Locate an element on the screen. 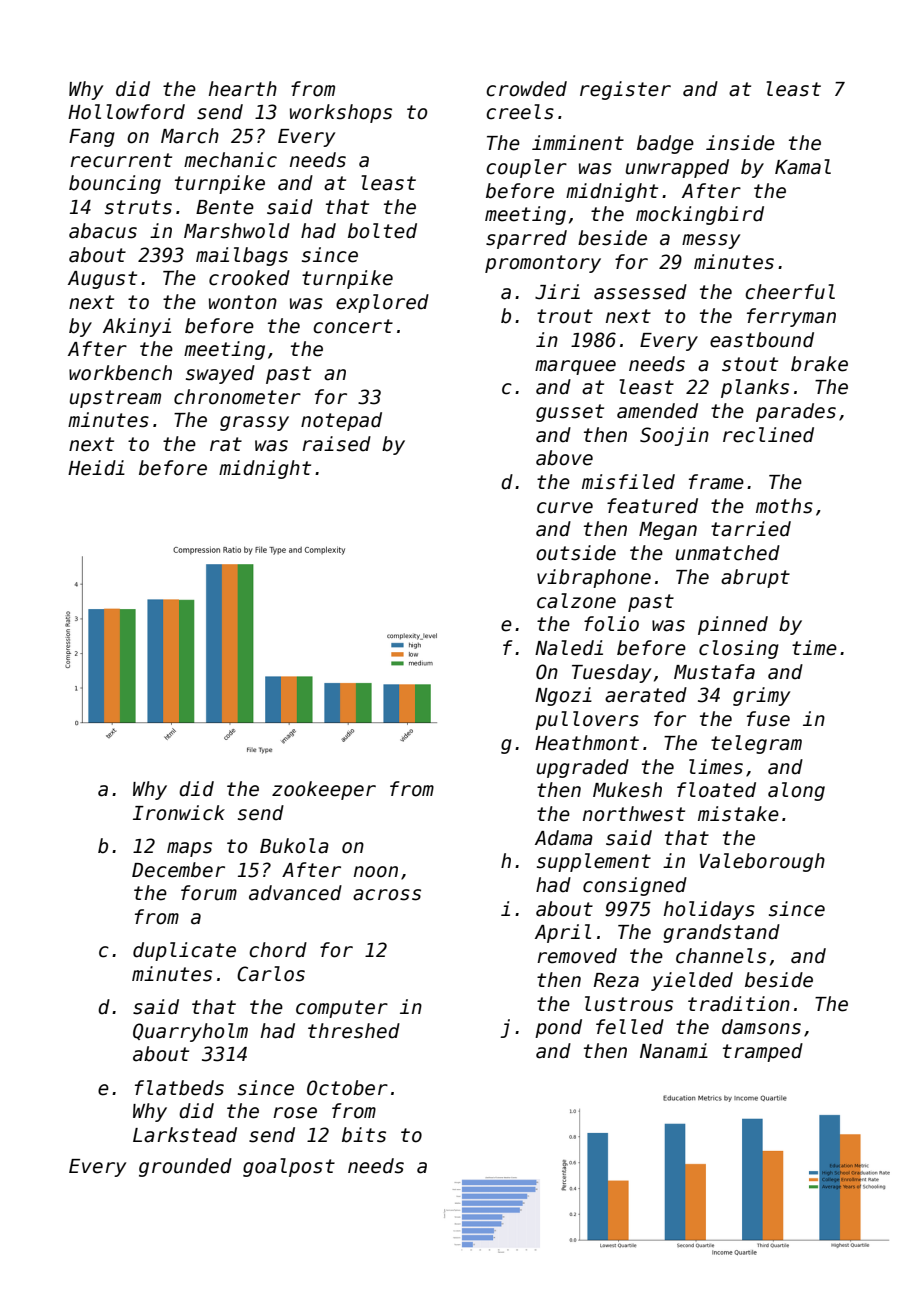 This screenshot has width=924, height=1311. Valeborough is located at coordinates (762, 862).
